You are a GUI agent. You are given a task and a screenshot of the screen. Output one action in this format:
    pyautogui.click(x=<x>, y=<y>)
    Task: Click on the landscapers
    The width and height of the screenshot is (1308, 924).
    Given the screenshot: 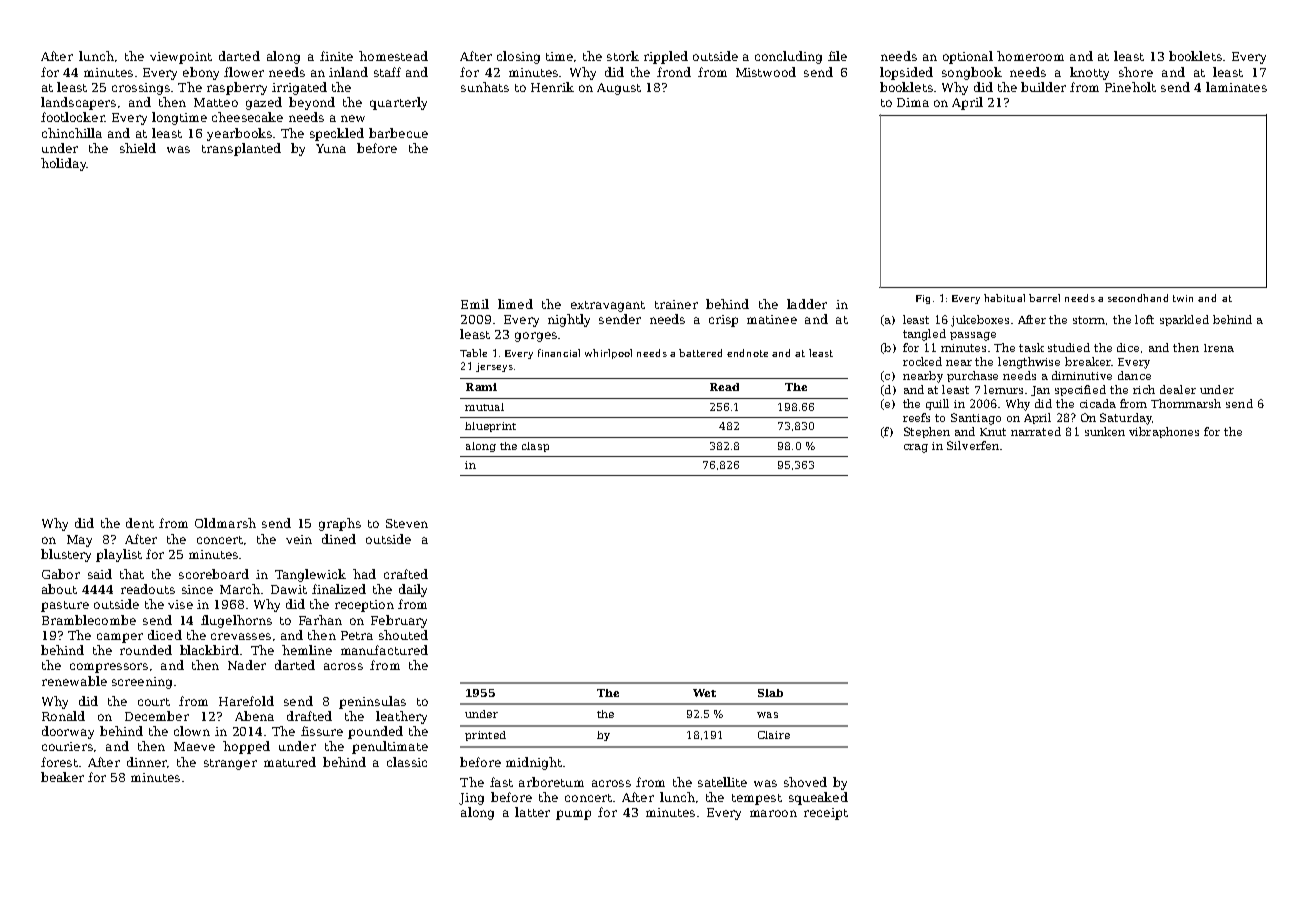 What is the action you would take?
    pyautogui.click(x=78, y=103)
